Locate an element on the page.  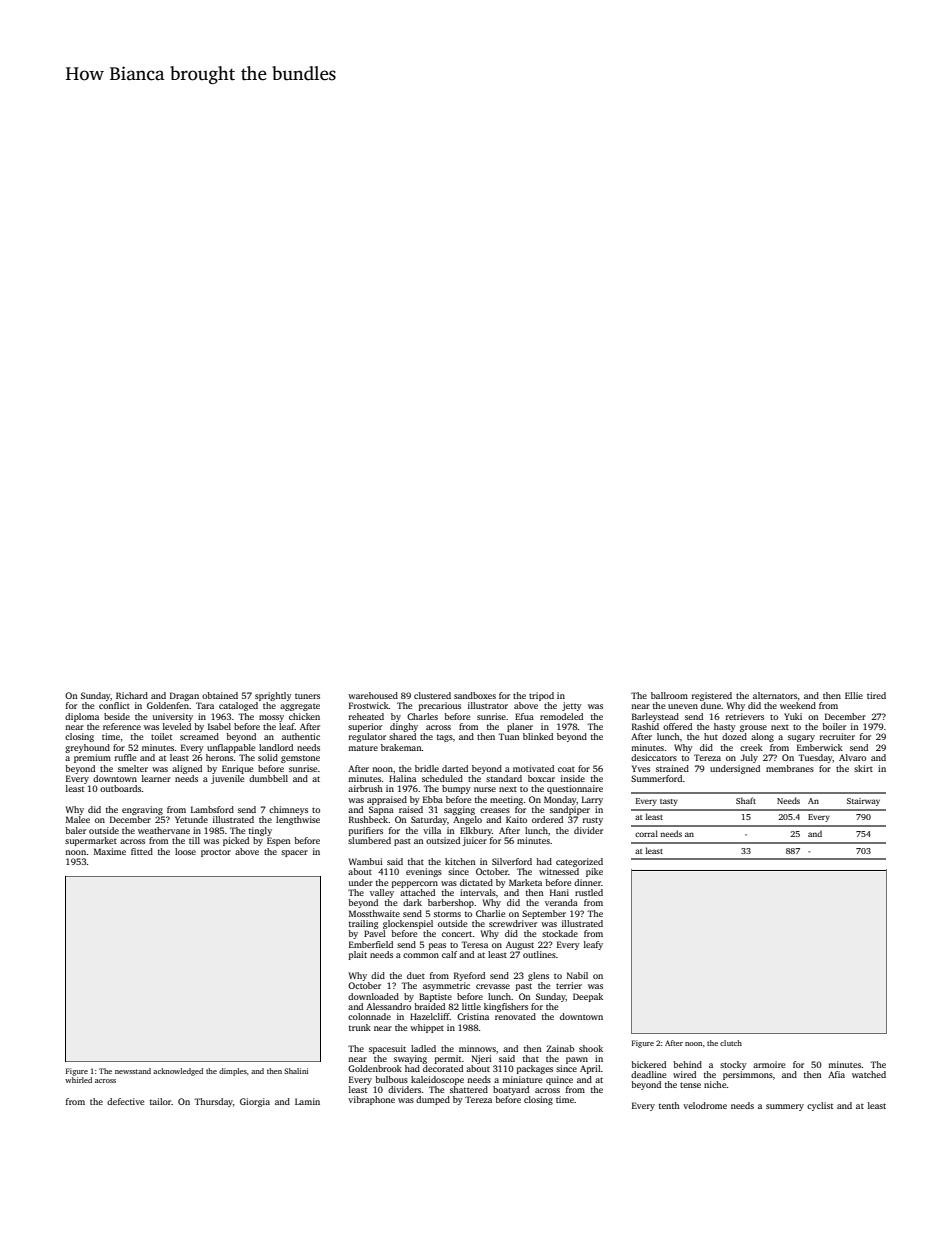
Richard is located at coordinates (132, 695).
